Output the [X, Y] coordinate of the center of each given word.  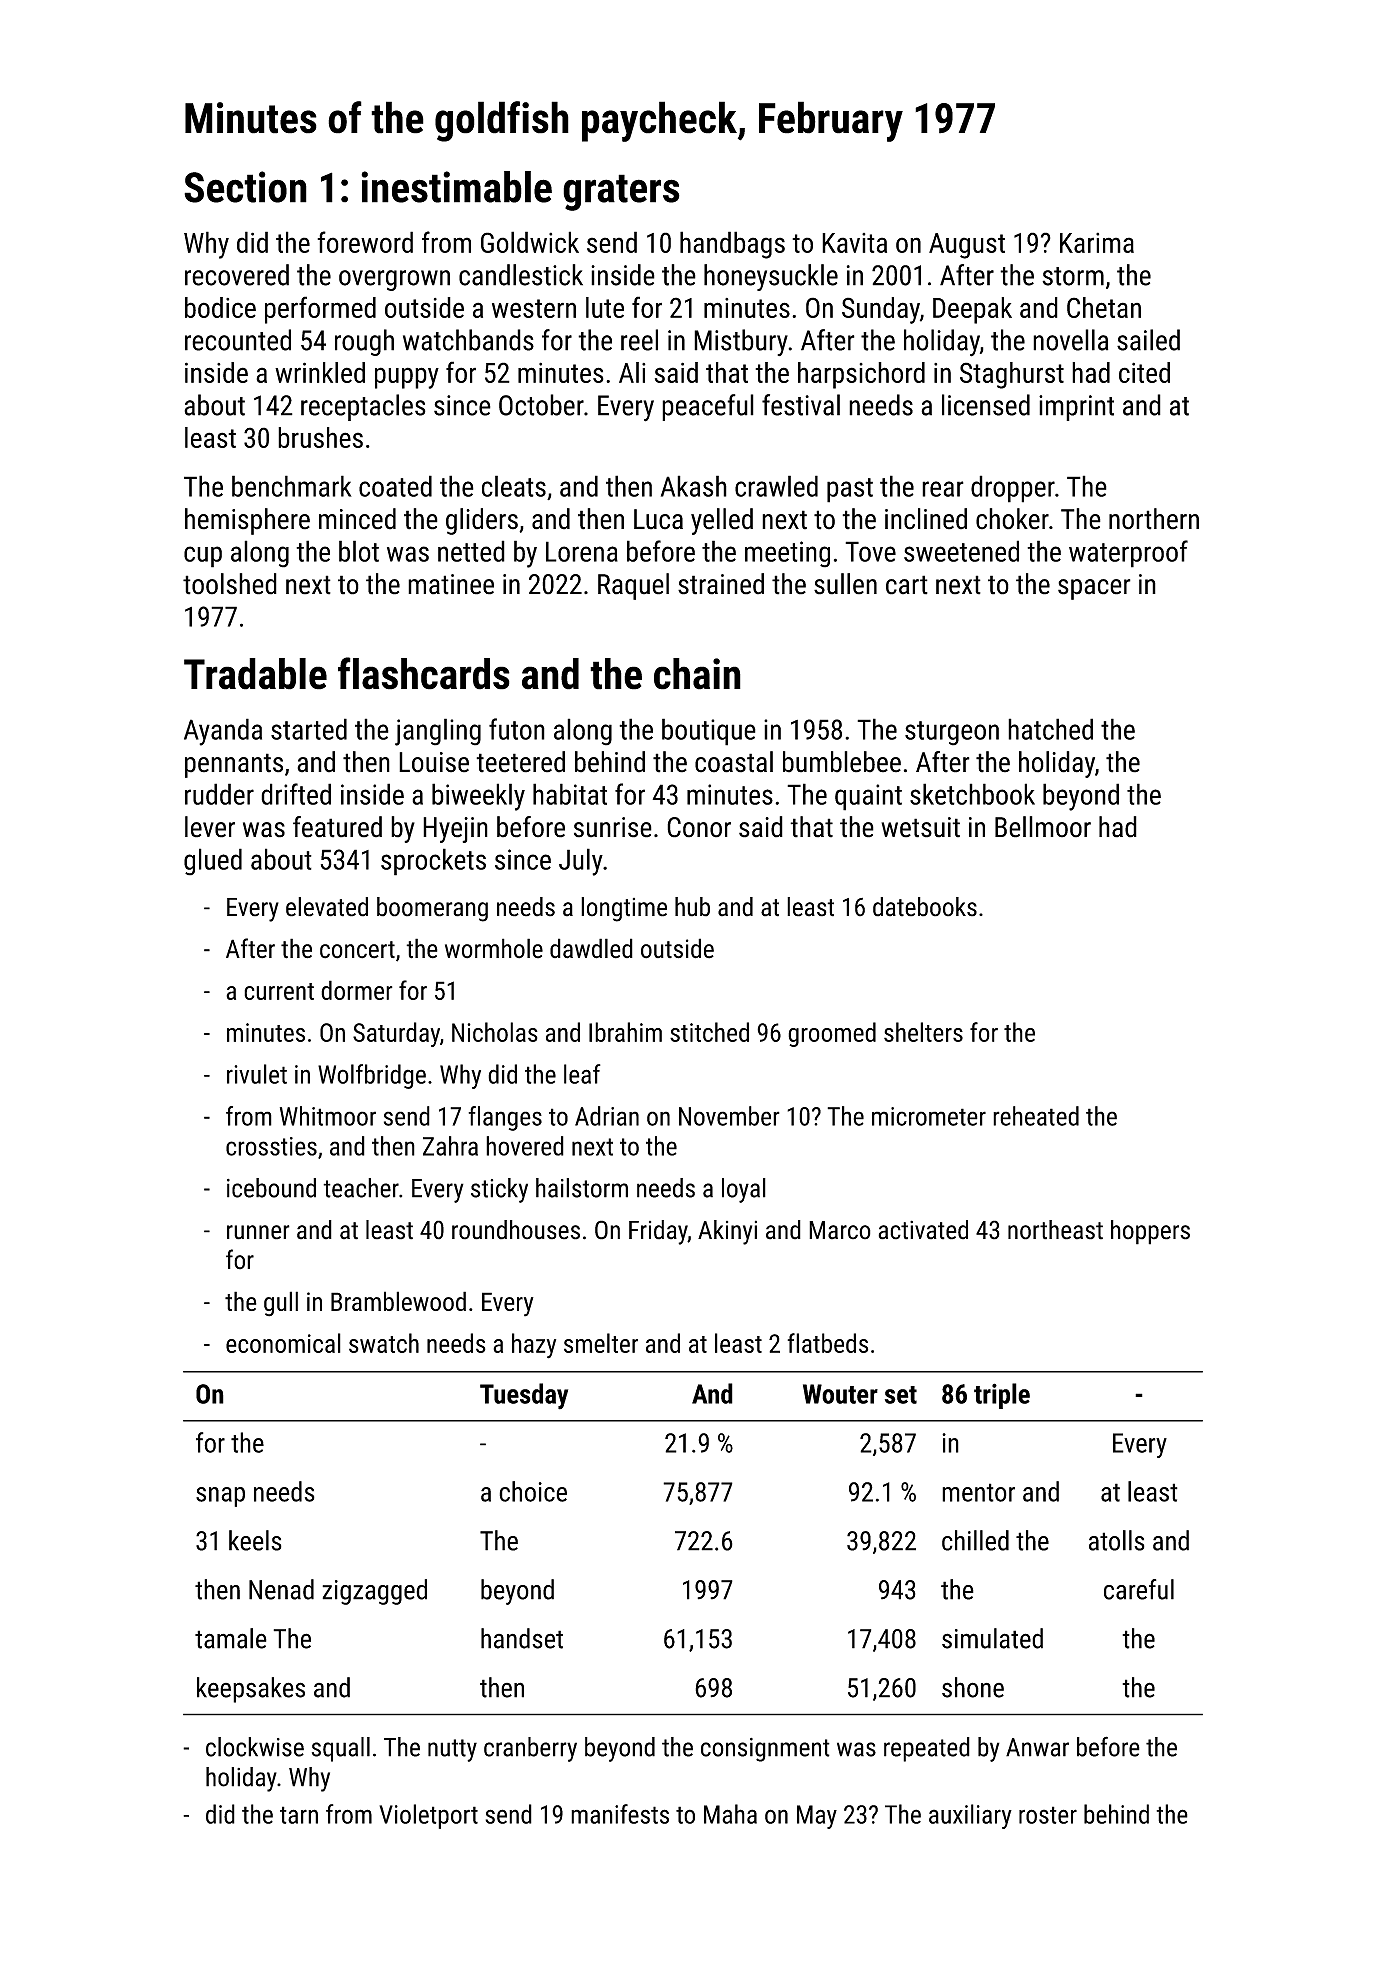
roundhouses [516, 1230]
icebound [271, 1188]
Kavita [854, 243]
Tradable [255, 674]
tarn [299, 1815]
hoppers [1150, 1232]
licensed [986, 405]
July [581, 862]
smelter [601, 1343]
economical [283, 1343]
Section [245, 187]
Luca [658, 519]
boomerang [432, 909]
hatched [1050, 729]
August [967, 246]
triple [1002, 1396]
